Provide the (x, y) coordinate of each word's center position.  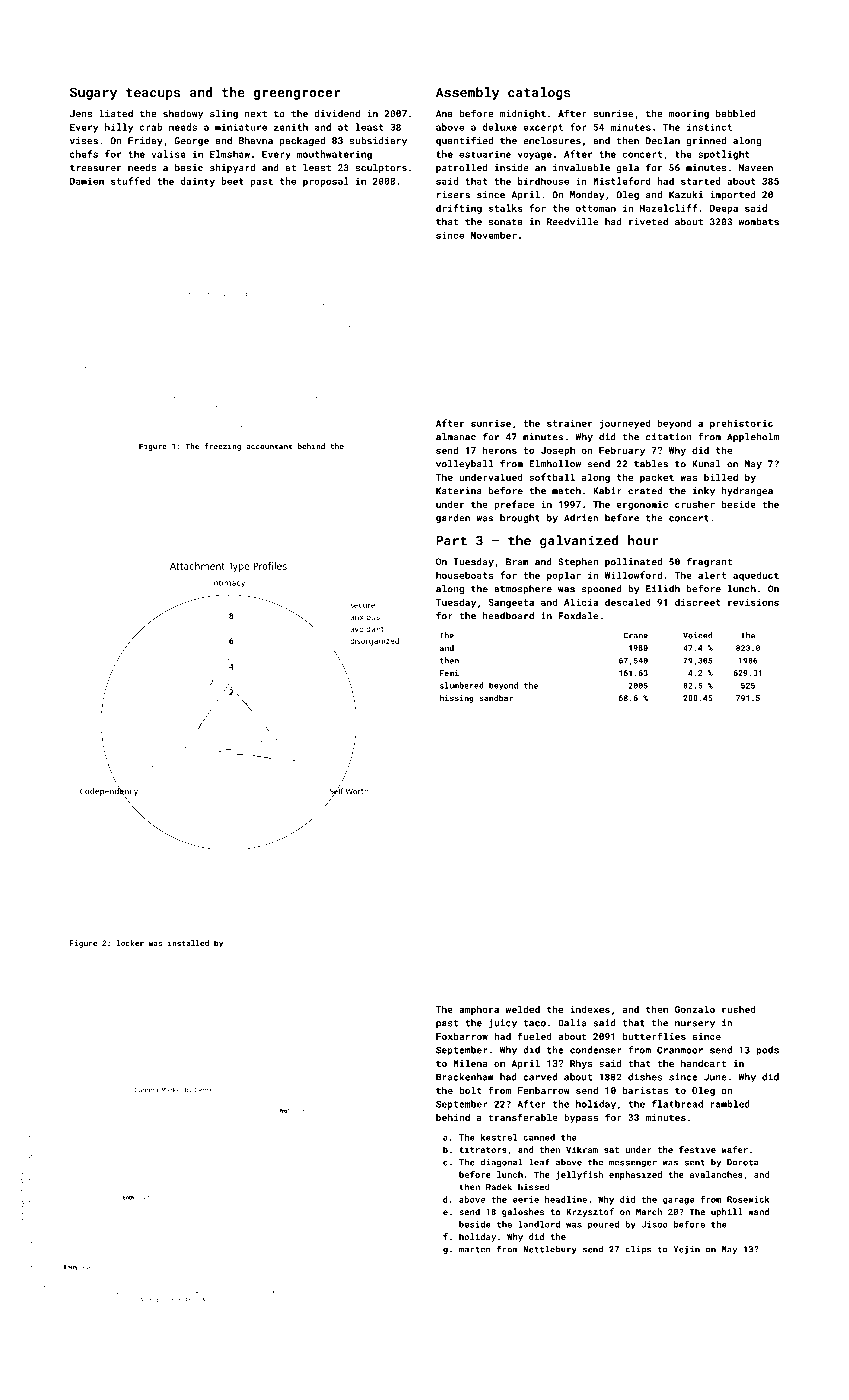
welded (523, 1009)
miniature (241, 127)
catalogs (539, 93)
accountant (269, 446)
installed (188, 943)
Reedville (573, 222)
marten (475, 1249)
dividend (337, 113)
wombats (759, 222)
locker (130, 943)
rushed (739, 1009)
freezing (222, 447)
